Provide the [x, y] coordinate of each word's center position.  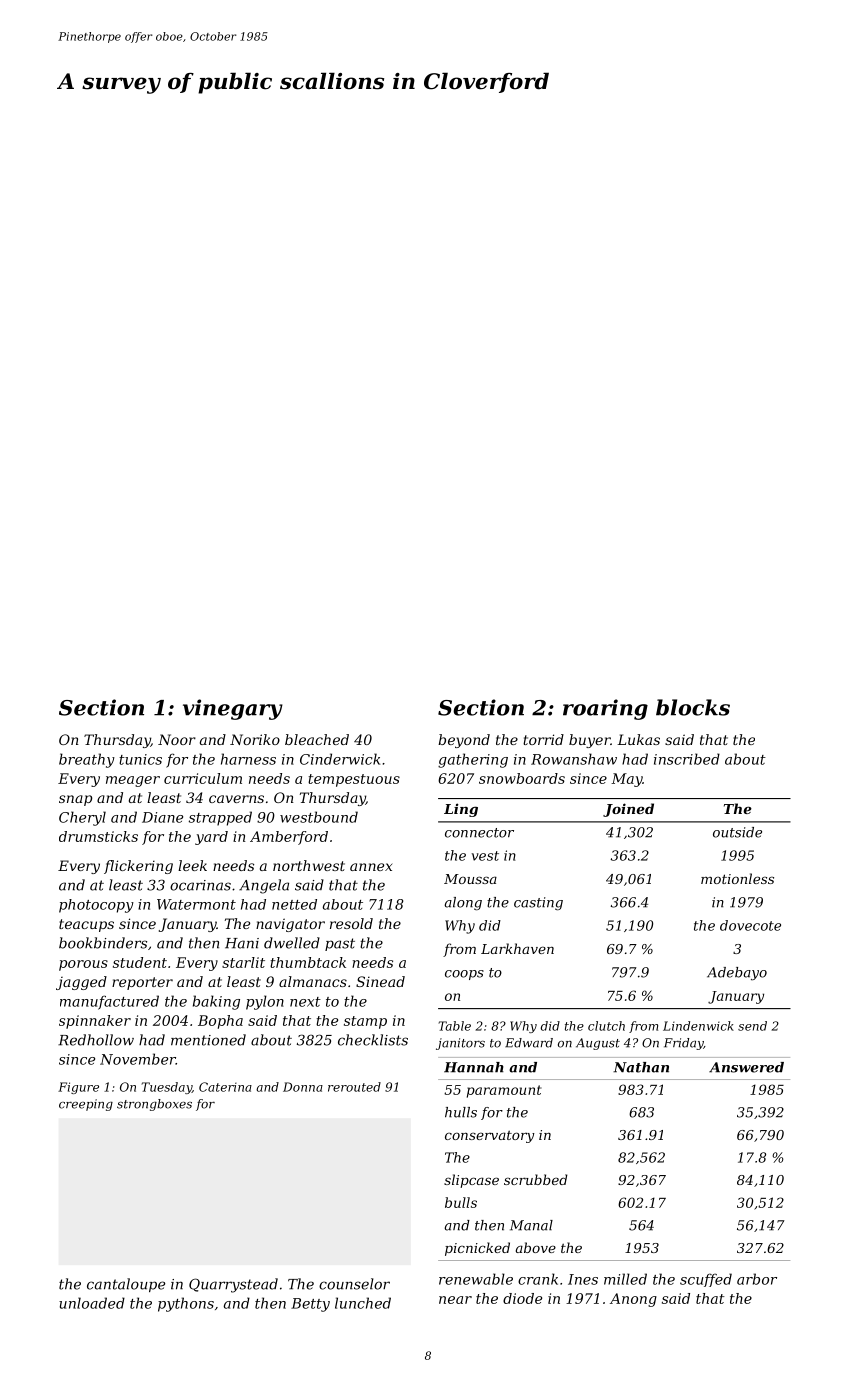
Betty [310, 1305]
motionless [737, 878]
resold [351, 923]
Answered [746, 1067]
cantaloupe [126, 1285]
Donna [303, 1087]
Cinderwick [340, 759]
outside [737, 832]
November [138, 1059]
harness [248, 759]
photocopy [96, 906]
